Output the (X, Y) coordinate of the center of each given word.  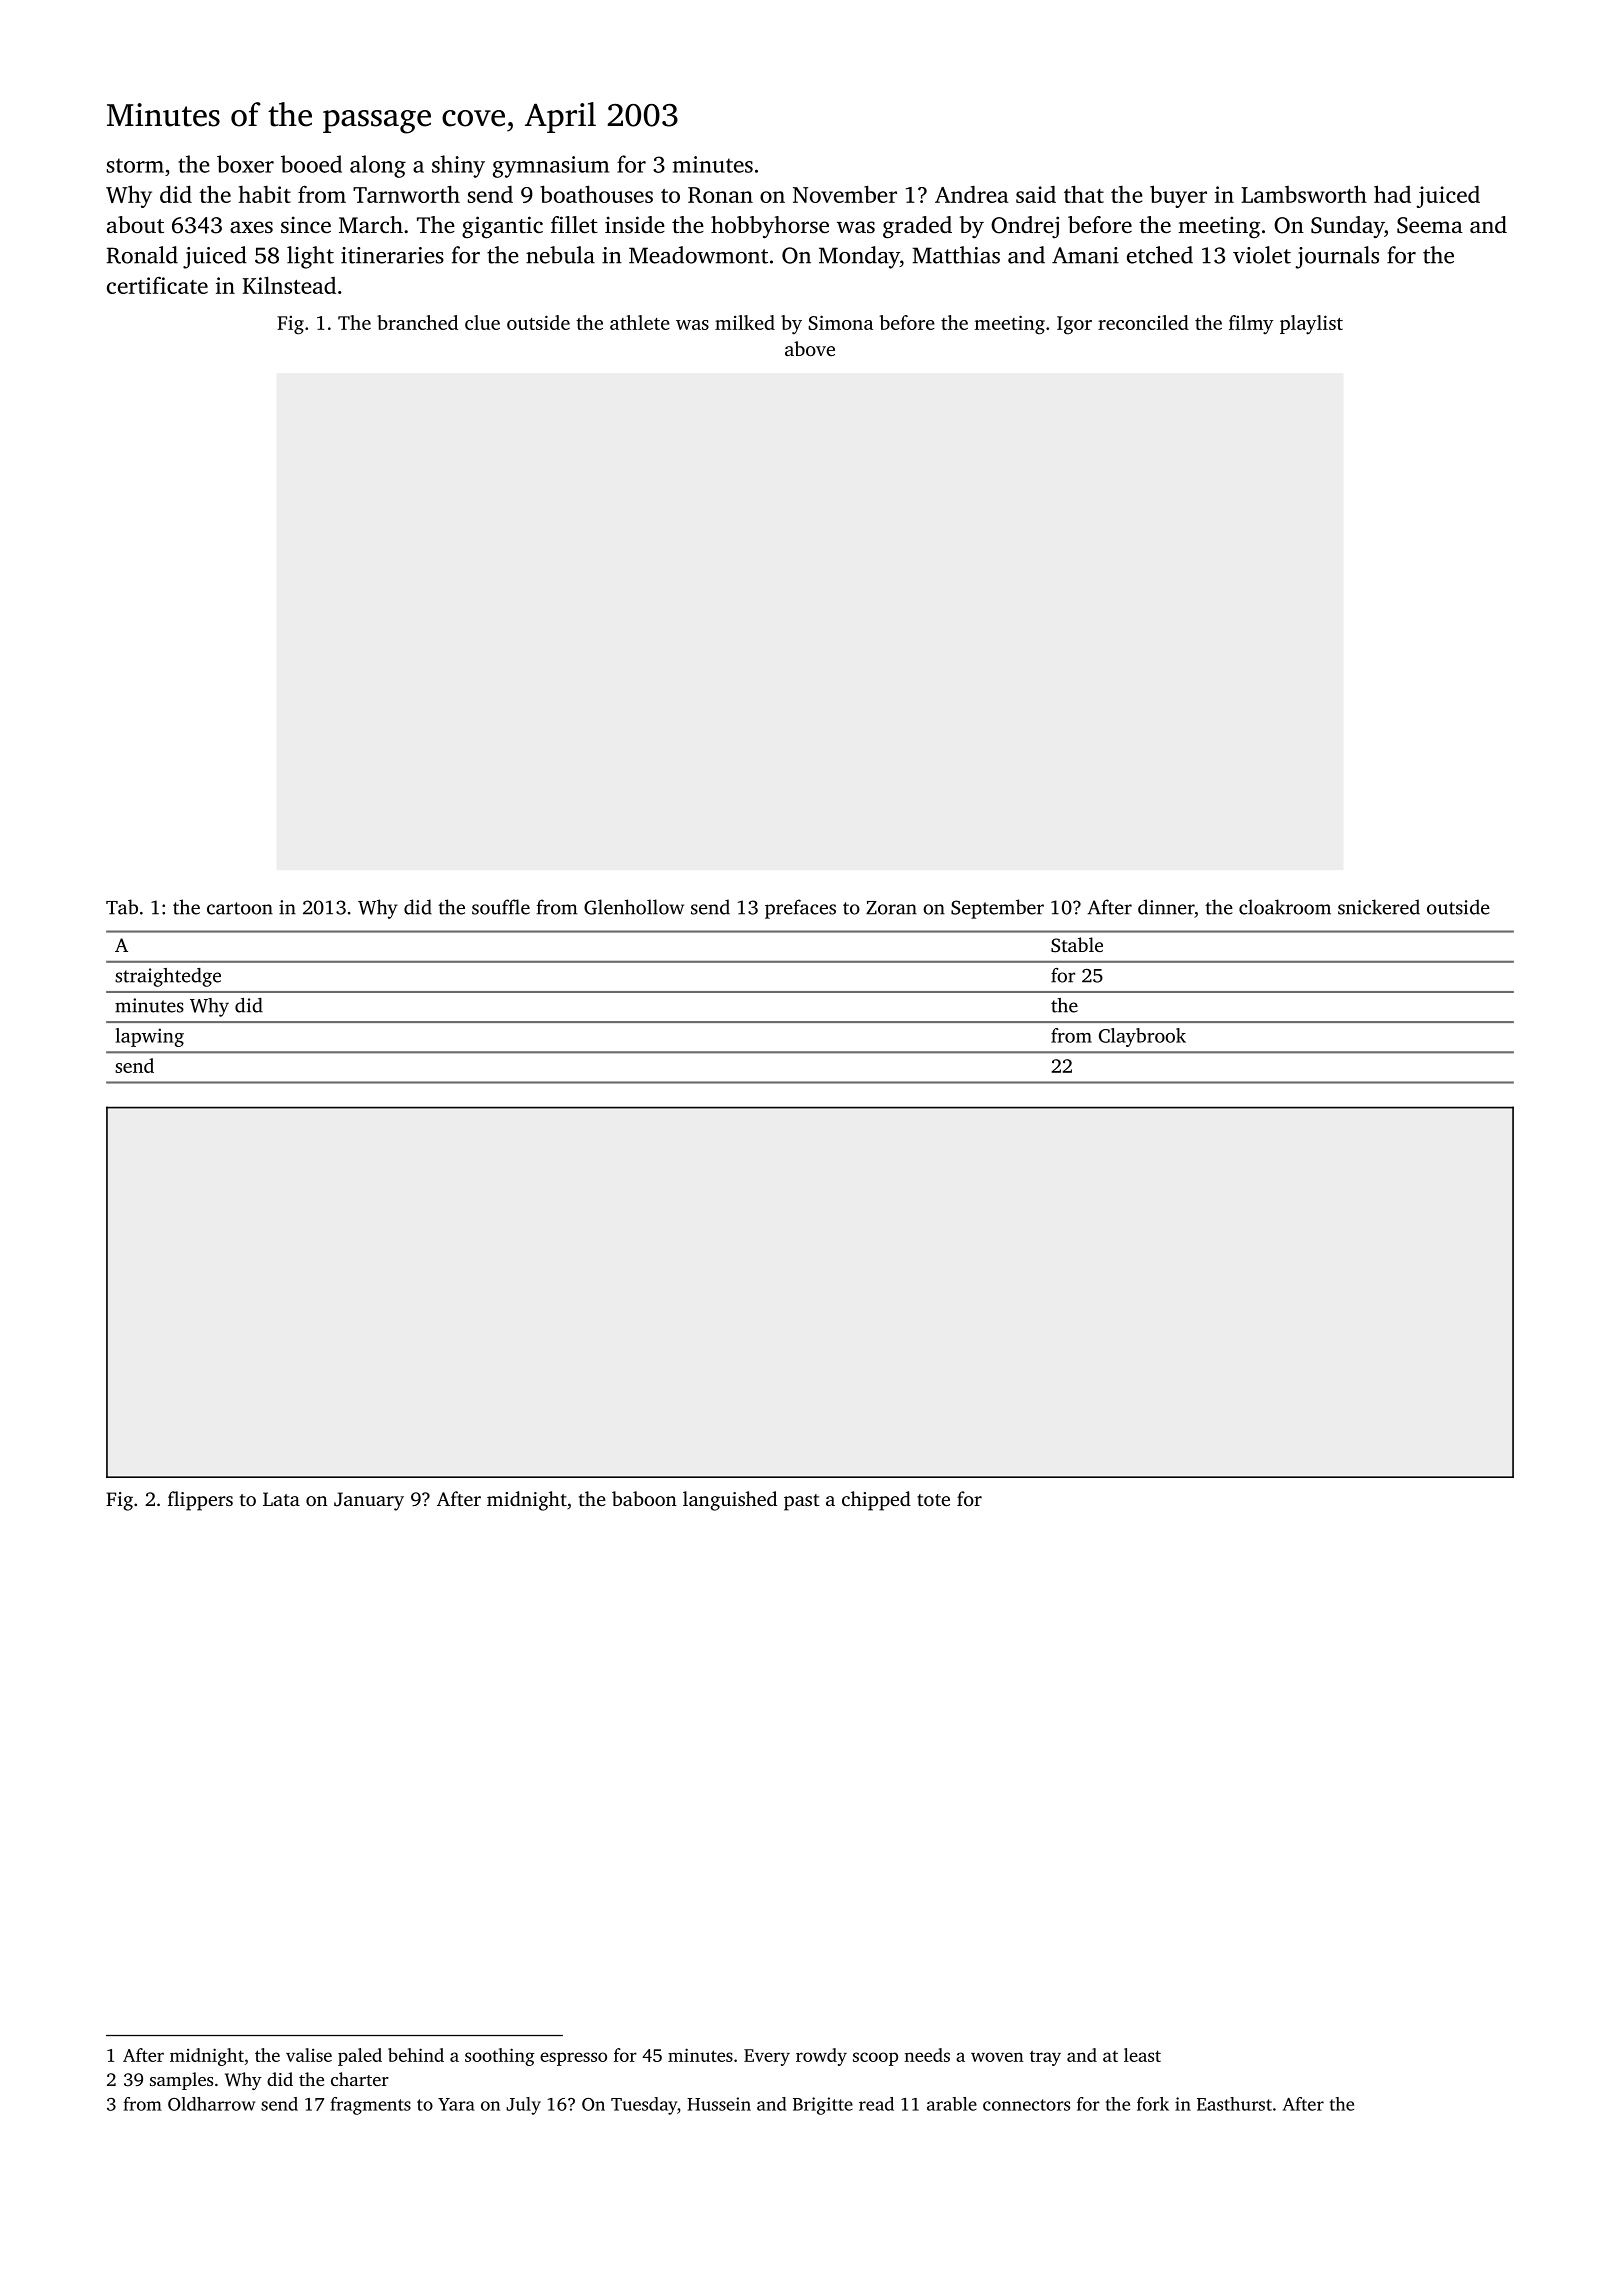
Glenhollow (634, 907)
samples (181, 2081)
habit (265, 194)
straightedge (168, 977)
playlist (1311, 324)
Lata (281, 1499)
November (845, 194)
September (997, 909)
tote (933, 1500)
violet (1262, 255)
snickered (1379, 907)
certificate (157, 285)
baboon (644, 1498)
